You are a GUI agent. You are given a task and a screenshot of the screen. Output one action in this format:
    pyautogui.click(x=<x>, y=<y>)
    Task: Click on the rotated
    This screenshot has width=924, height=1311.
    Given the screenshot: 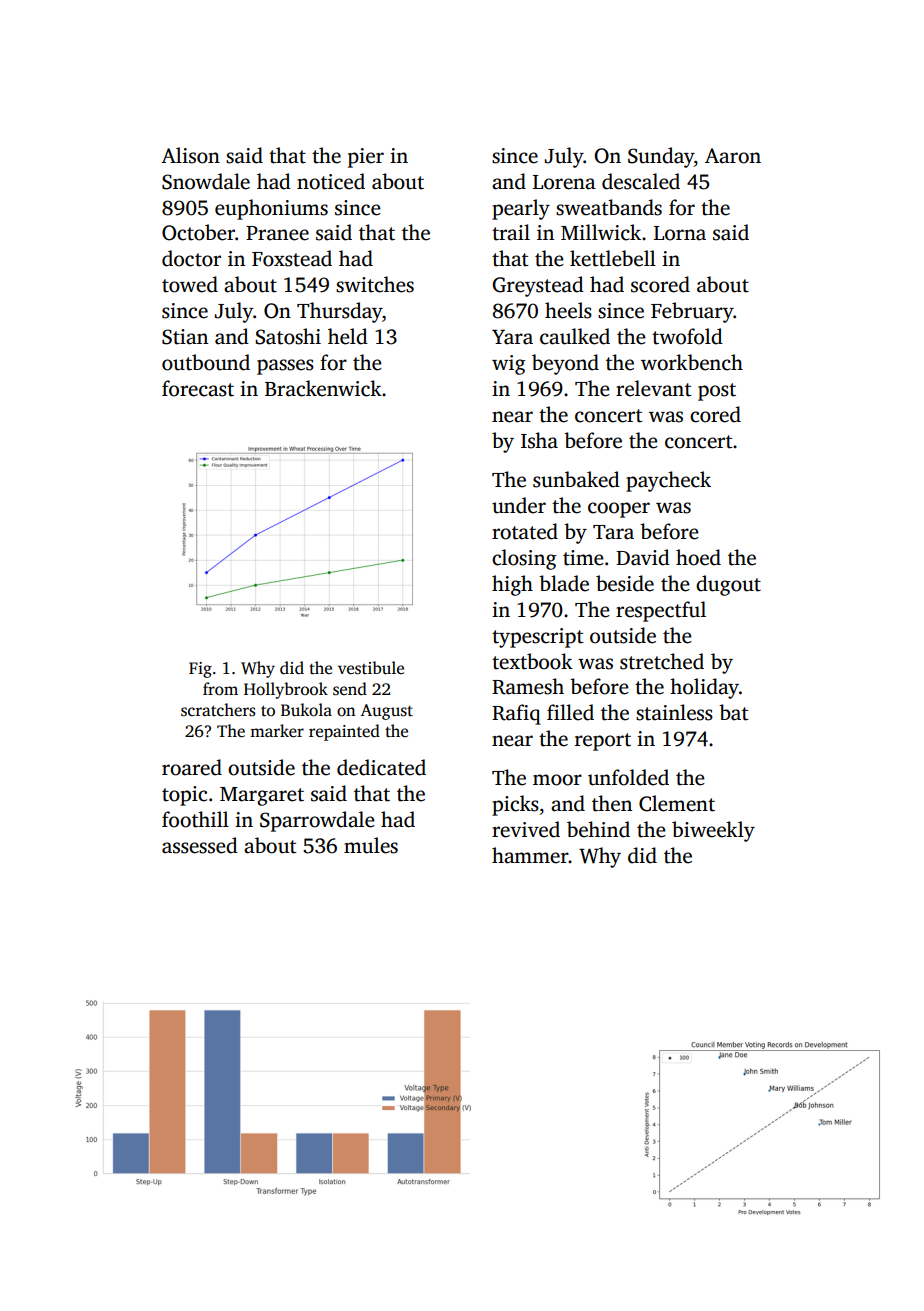 What is the action you would take?
    pyautogui.click(x=525, y=531)
